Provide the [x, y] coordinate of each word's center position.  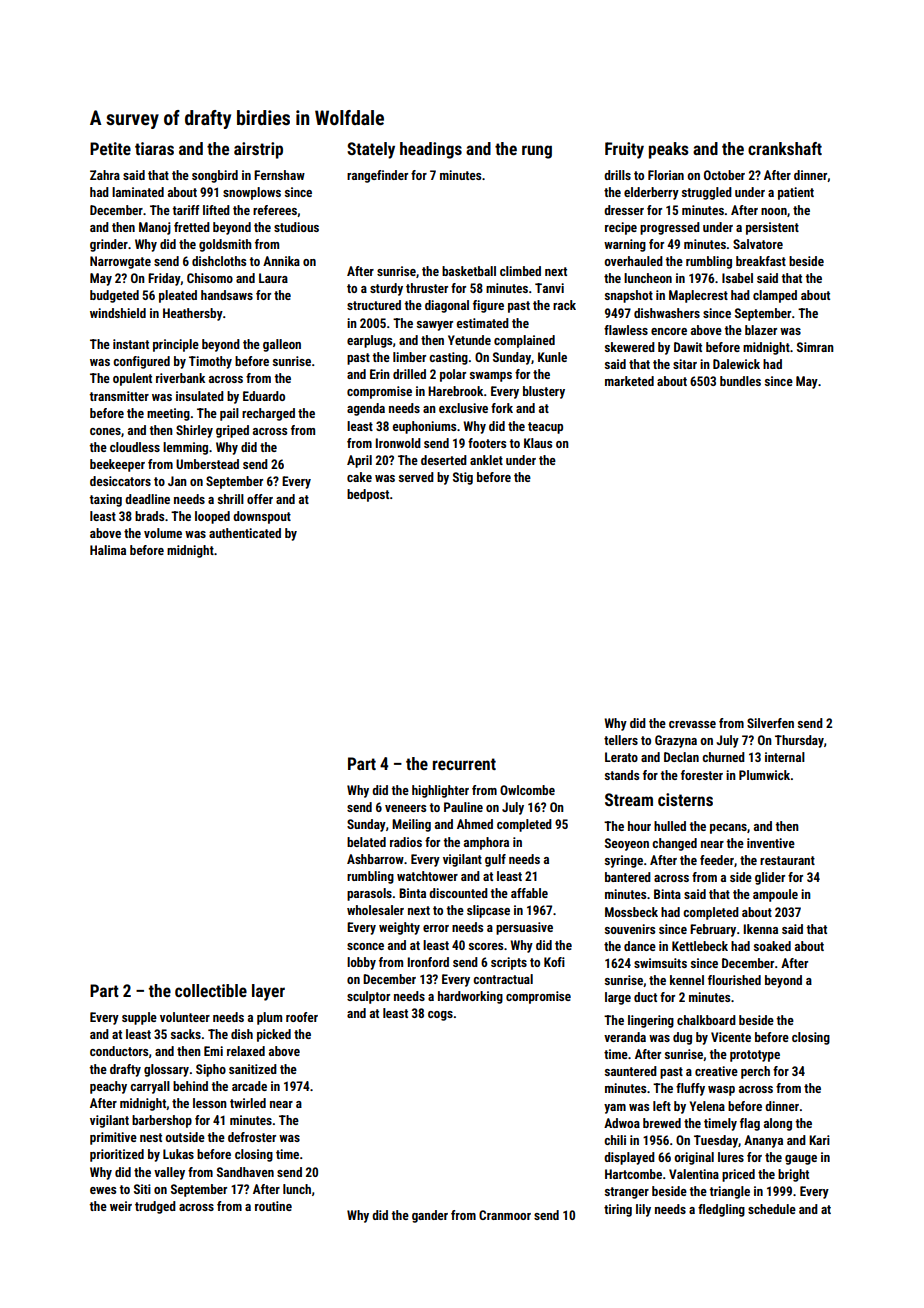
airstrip [258, 150]
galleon [282, 345]
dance [640, 946]
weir [121, 1206]
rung [537, 152]
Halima [108, 550]
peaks [669, 150]
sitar [685, 364]
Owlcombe [527, 790]
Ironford [428, 962]
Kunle [552, 357]
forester [702, 775]
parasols [369, 894]
